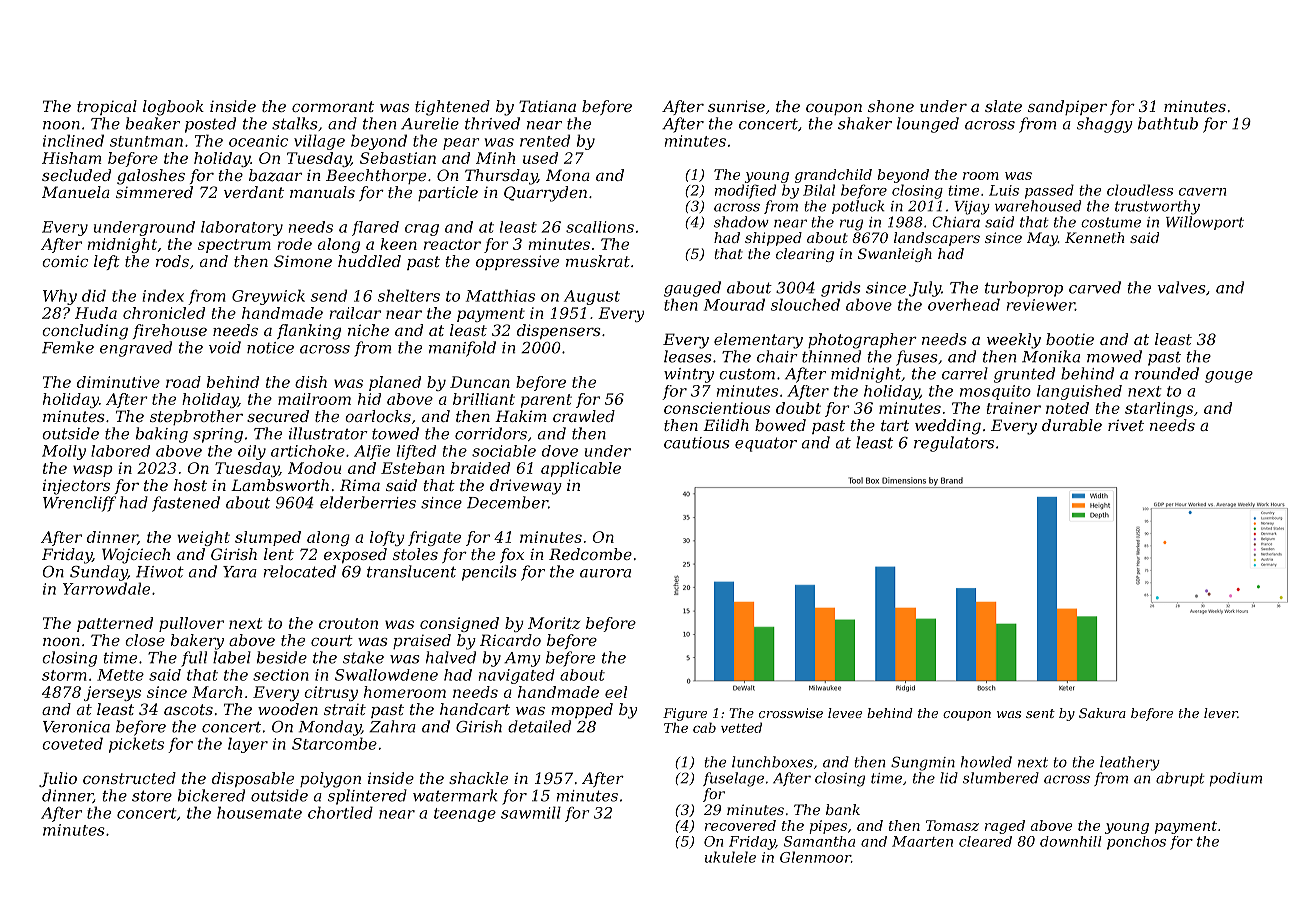 Image resolution: width=1308 pixels, height=924 pixels. I want to click on Wojciech, so click(136, 556).
